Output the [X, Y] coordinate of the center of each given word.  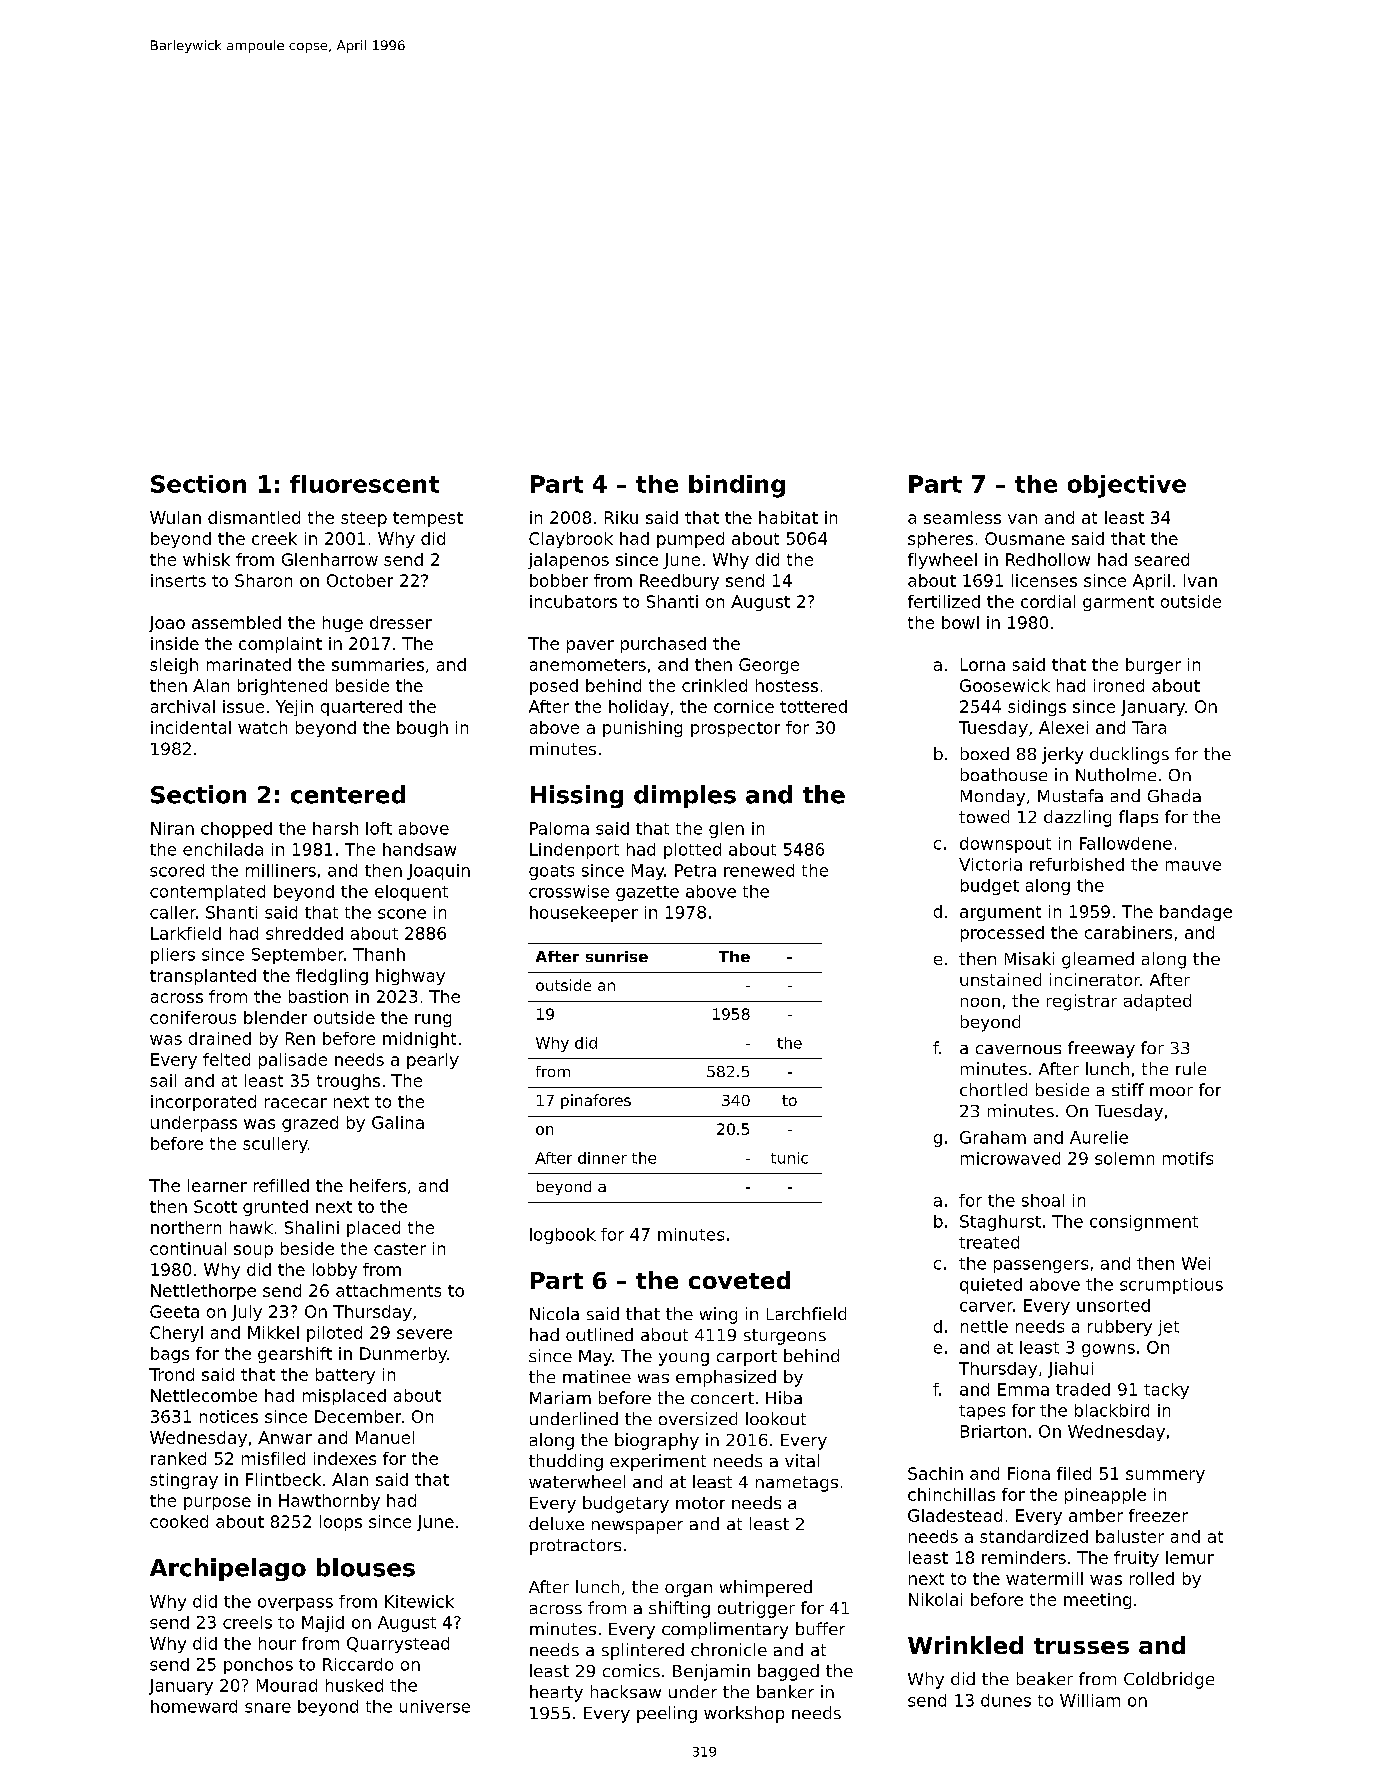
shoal [1043, 1200]
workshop [744, 1714]
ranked [178, 1458]
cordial [1048, 601]
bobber [559, 580]
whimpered [766, 1588]
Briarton [993, 1431]
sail [163, 1080]
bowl [960, 622]
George [769, 666]
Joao [167, 624]
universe [435, 1706]
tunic [789, 1158]
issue [243, 706]
